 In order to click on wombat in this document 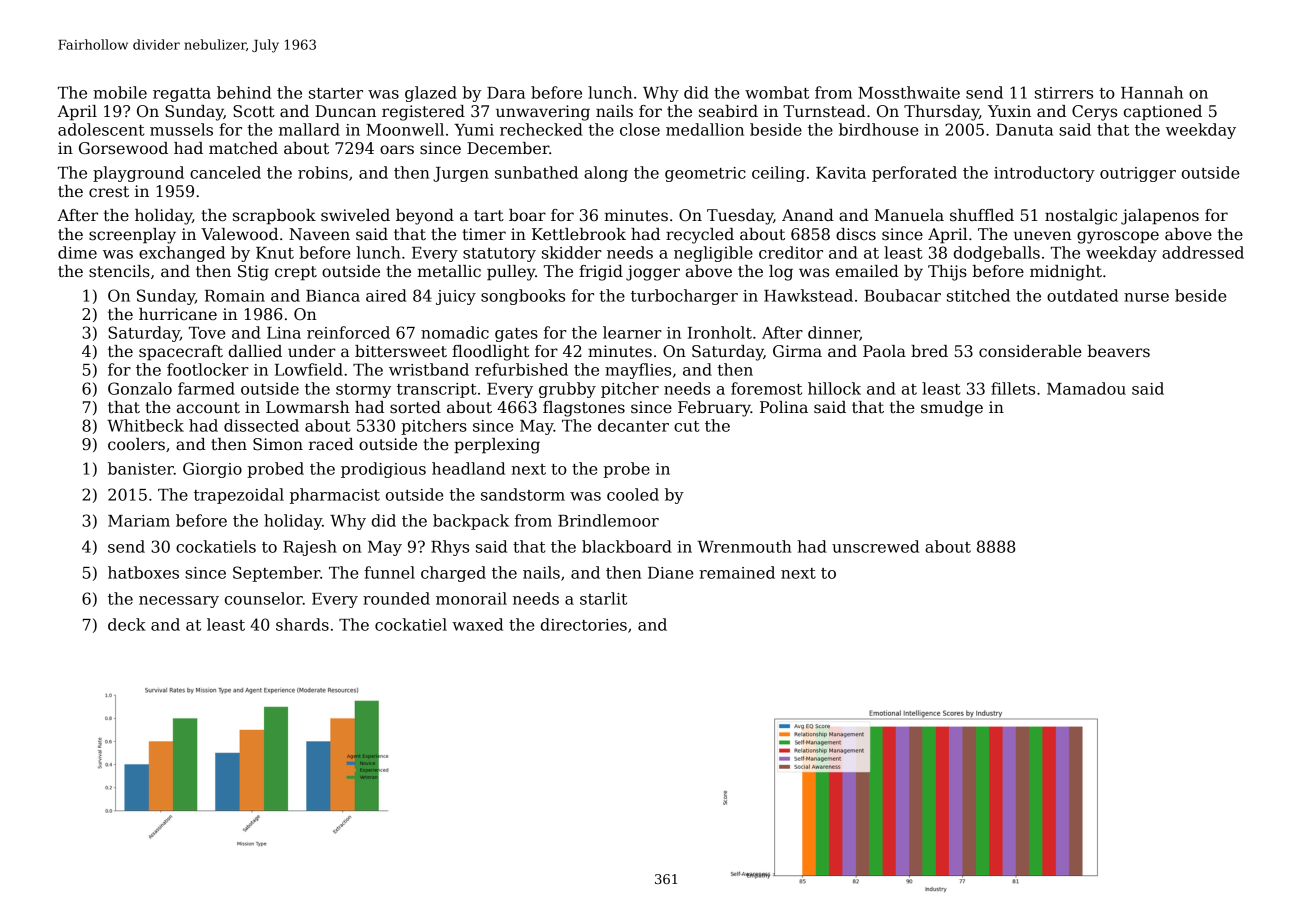, I will do `click(777, 92)`.
